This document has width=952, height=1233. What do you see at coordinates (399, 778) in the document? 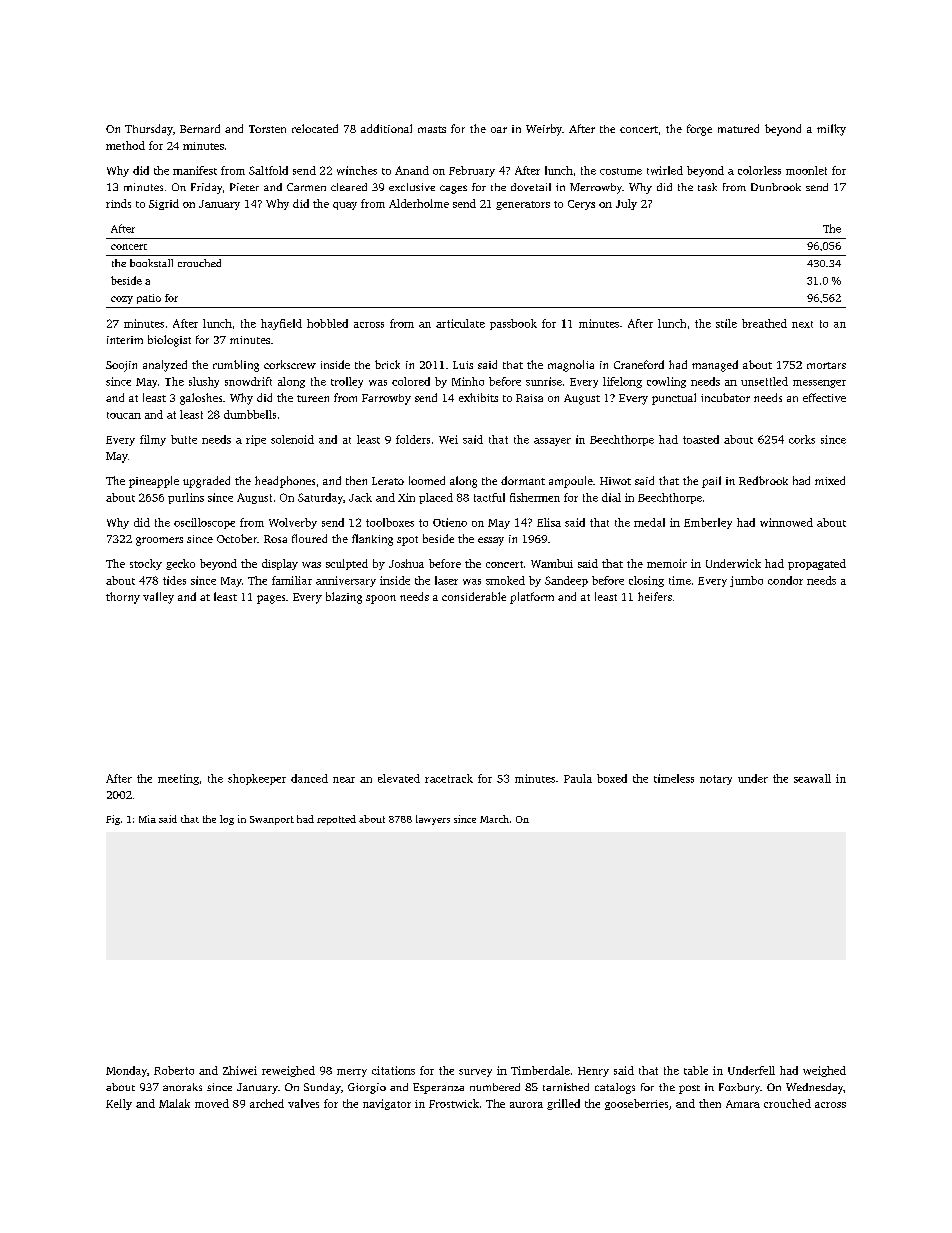
I see `elevated` at bounding box center [399, 778].
